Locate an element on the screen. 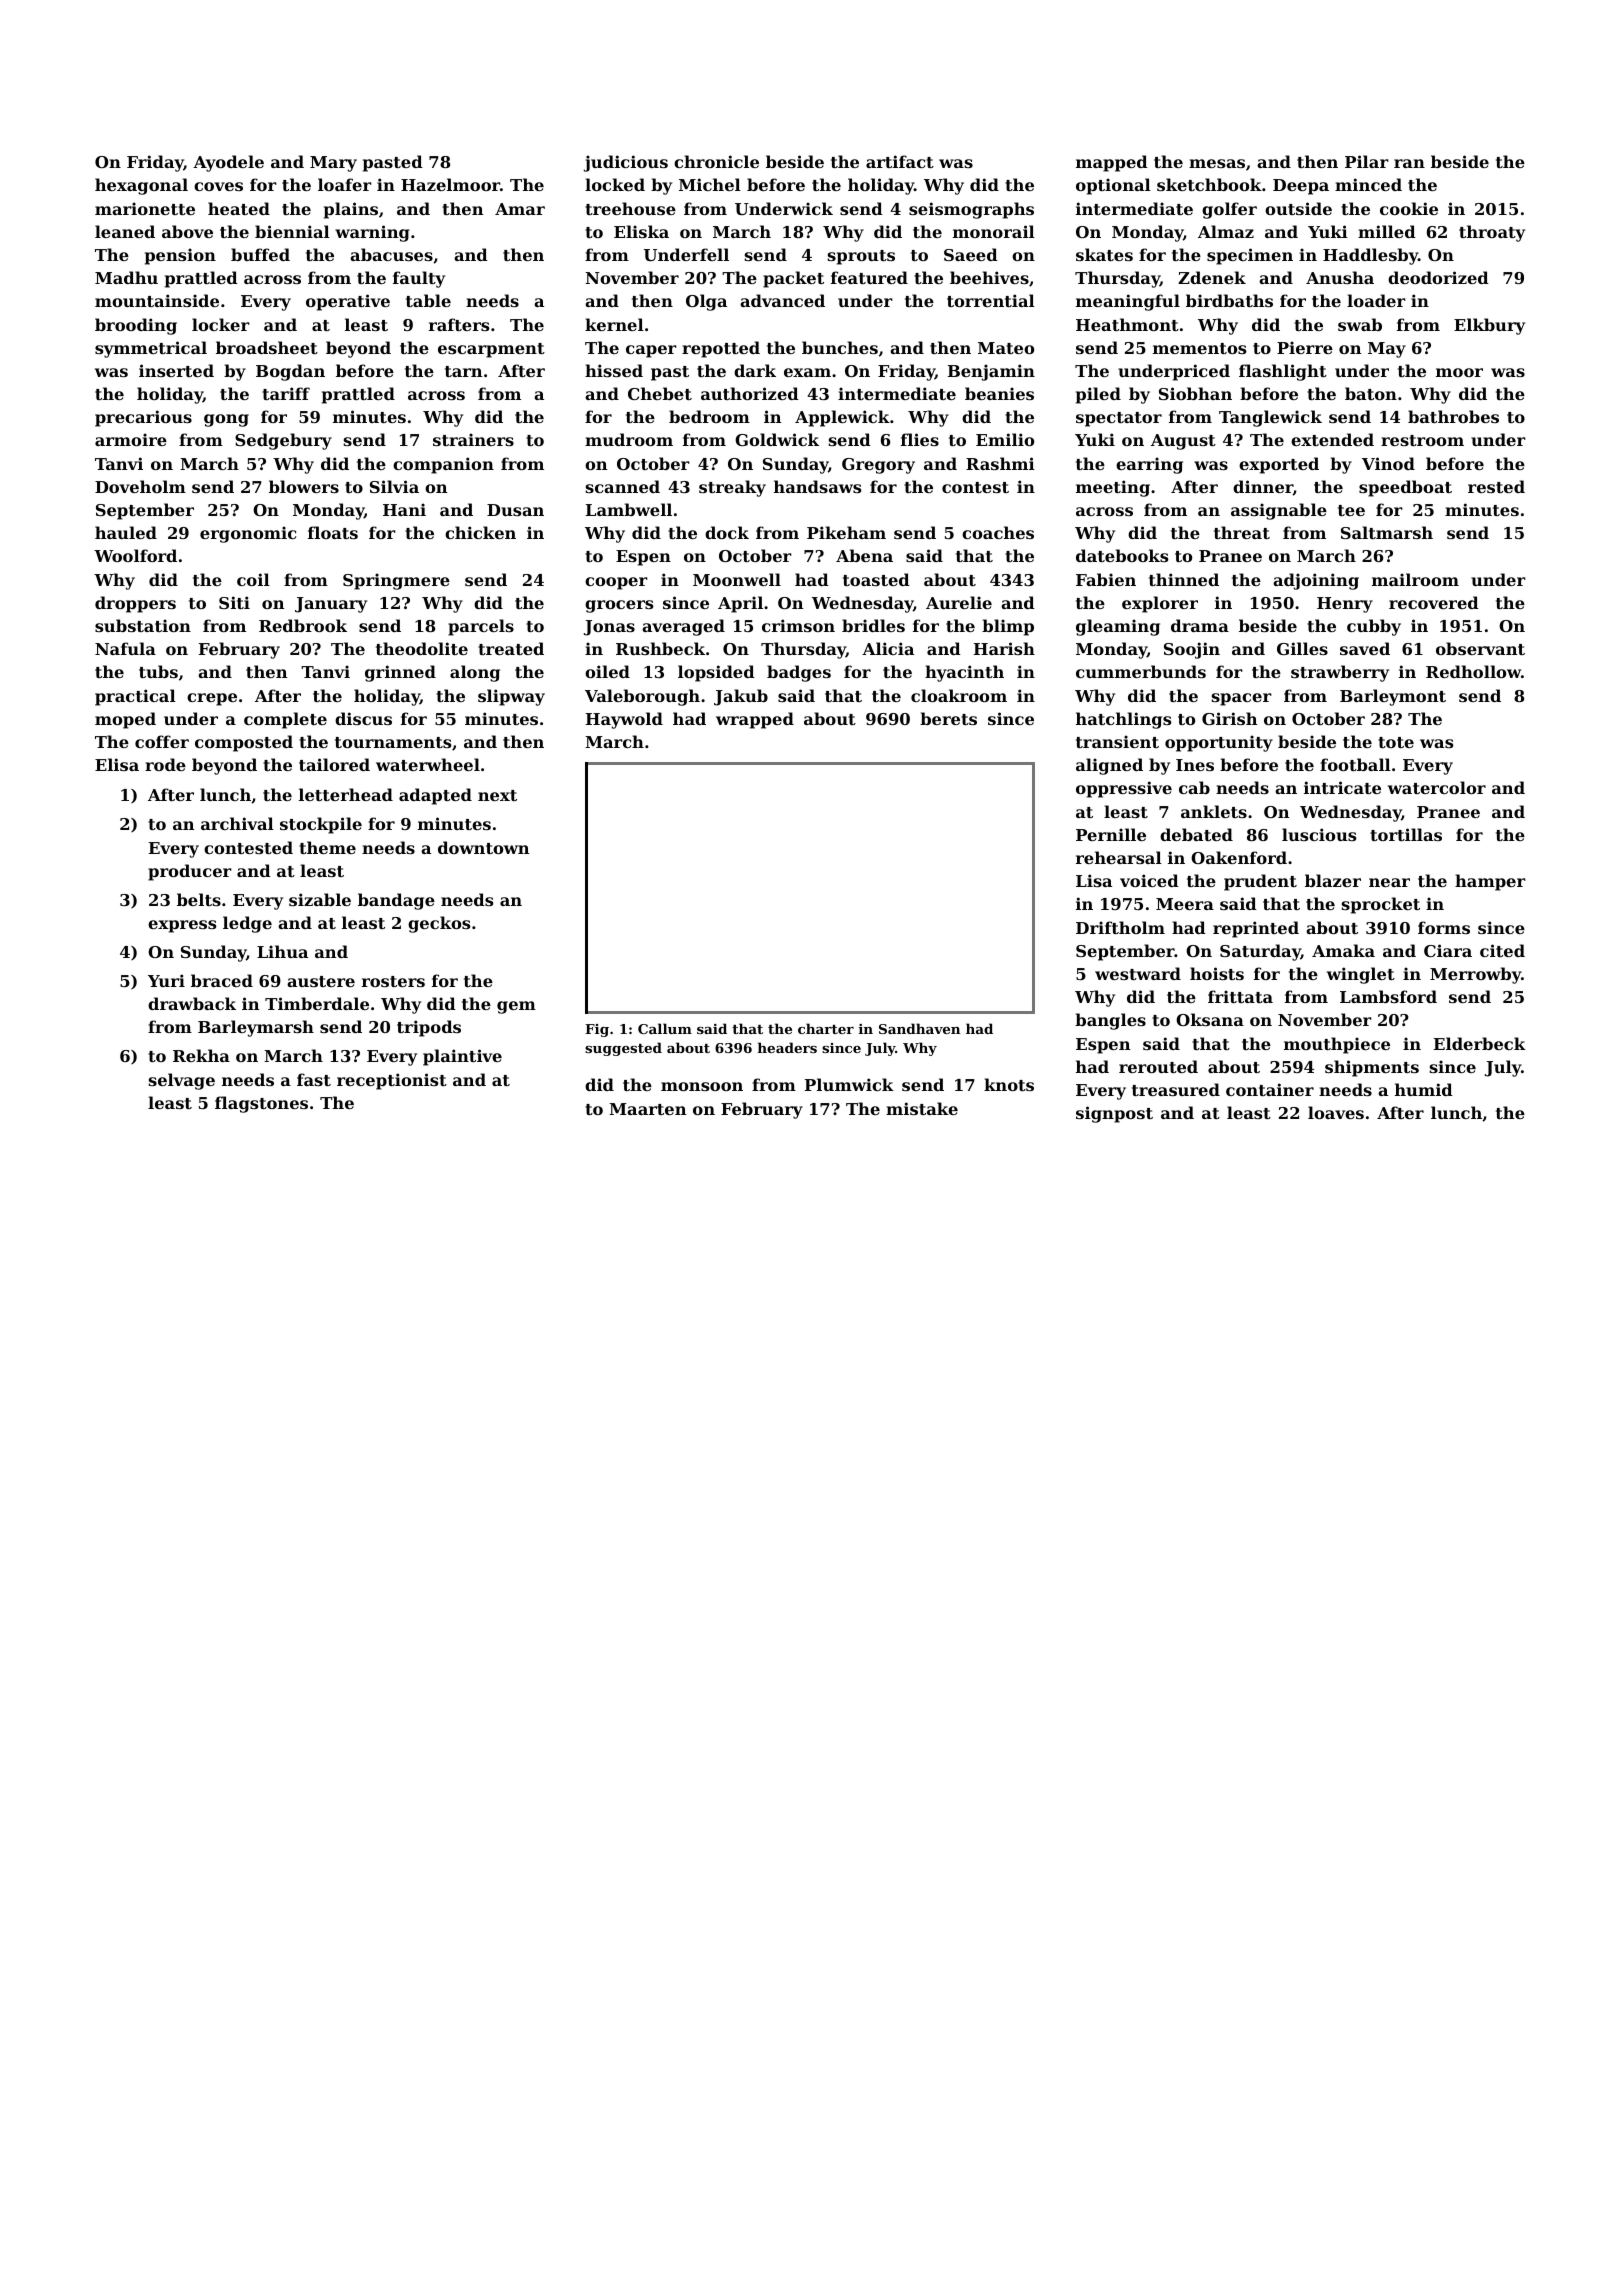 Image resolution: width=1620 pixels, height=2292 pixels. Woolford is located at coordinates (135, 555).
